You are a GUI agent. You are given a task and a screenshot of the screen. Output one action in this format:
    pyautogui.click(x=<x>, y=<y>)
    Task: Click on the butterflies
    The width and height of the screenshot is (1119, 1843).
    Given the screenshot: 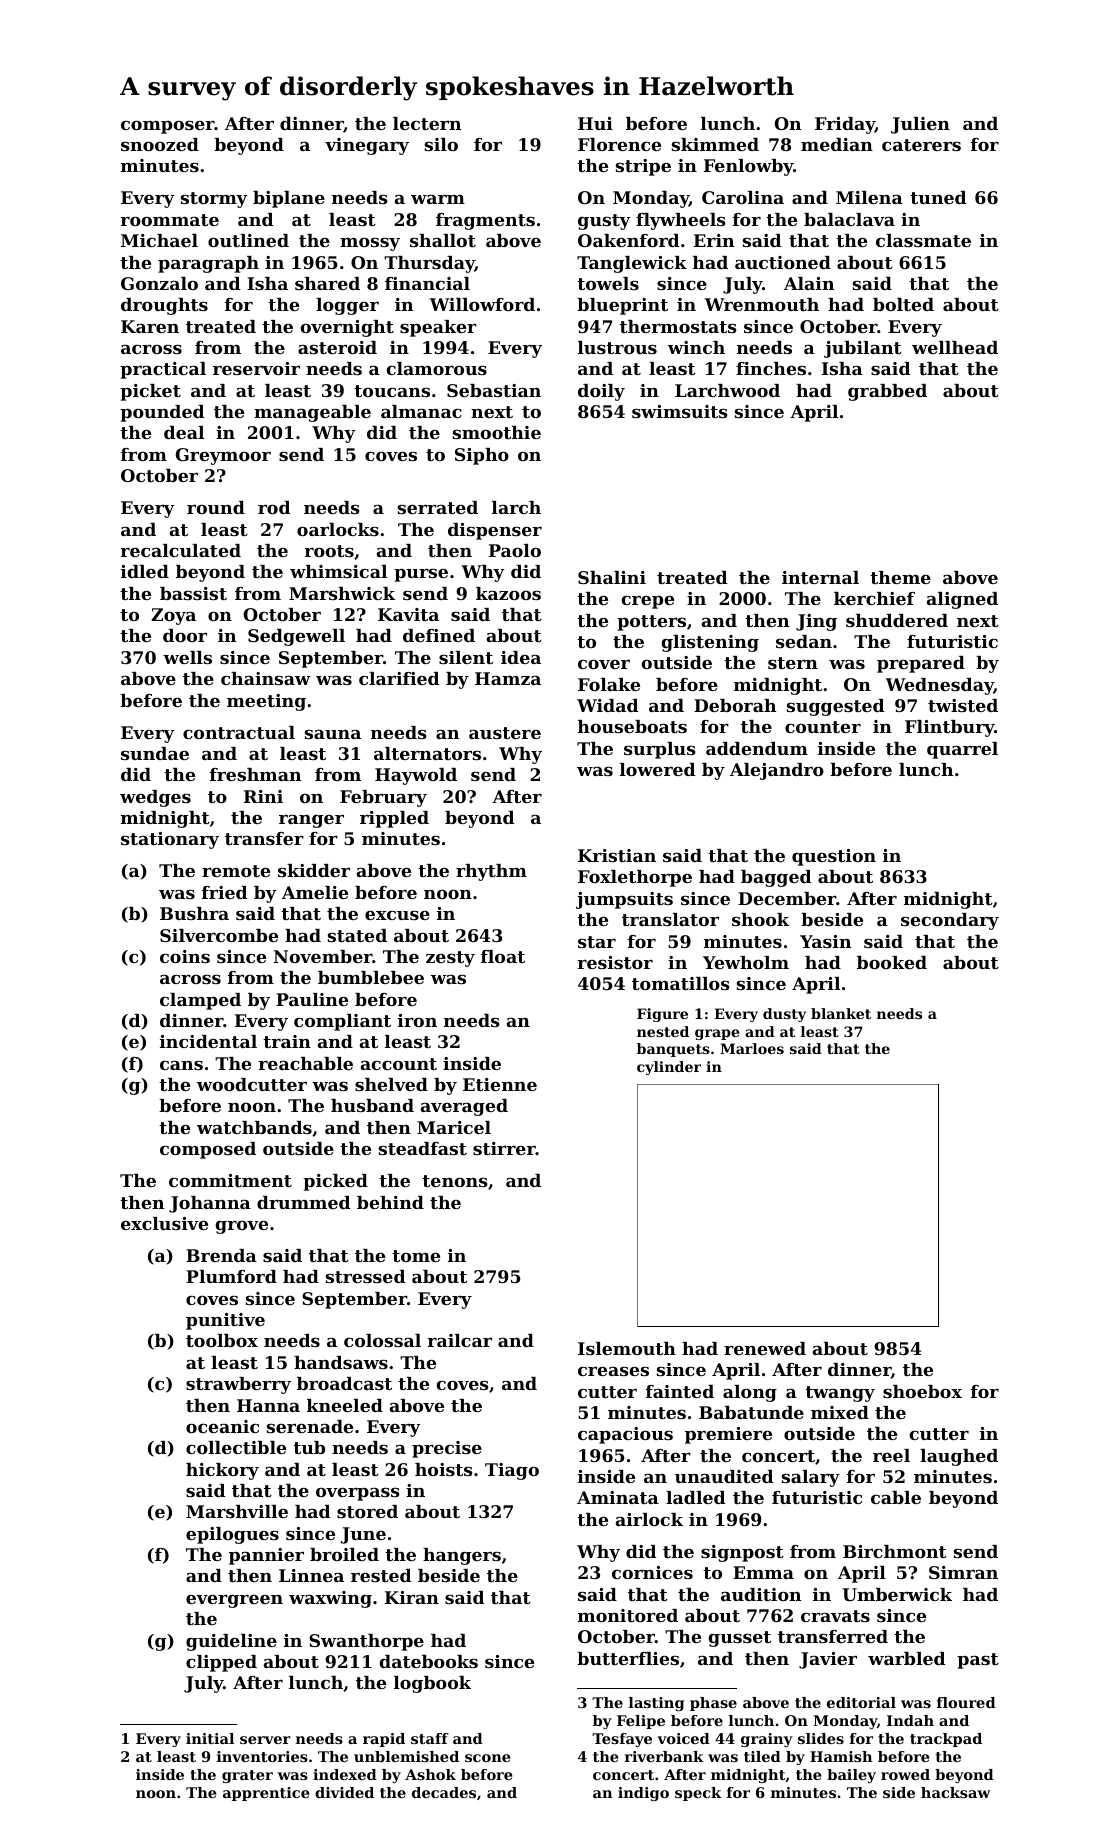 What is the action you would take?
    pyautogui.click(x=628, y=1658)
